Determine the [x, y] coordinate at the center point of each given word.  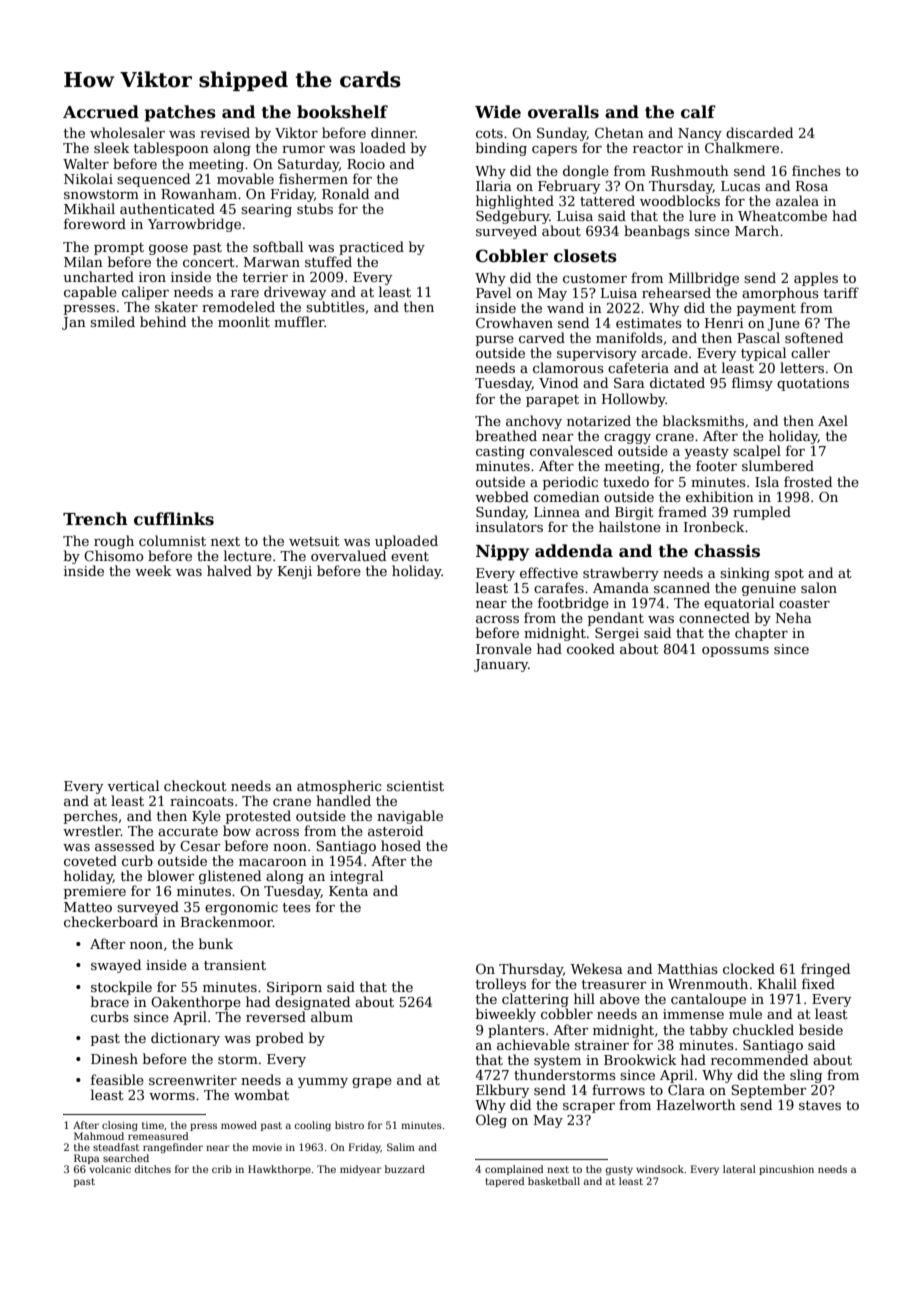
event [410, 556]
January [501, 665]
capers [554, 151]
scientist [415, 786]
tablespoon [171, 149]
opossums [735, 652]
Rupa [86, 1159]
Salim [401, 1147]
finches [816, 170]
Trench [95, 519]
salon [819, 587]
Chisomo [113, 555]
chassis [727, 551]
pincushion [786, 1170]
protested [258, 817]
